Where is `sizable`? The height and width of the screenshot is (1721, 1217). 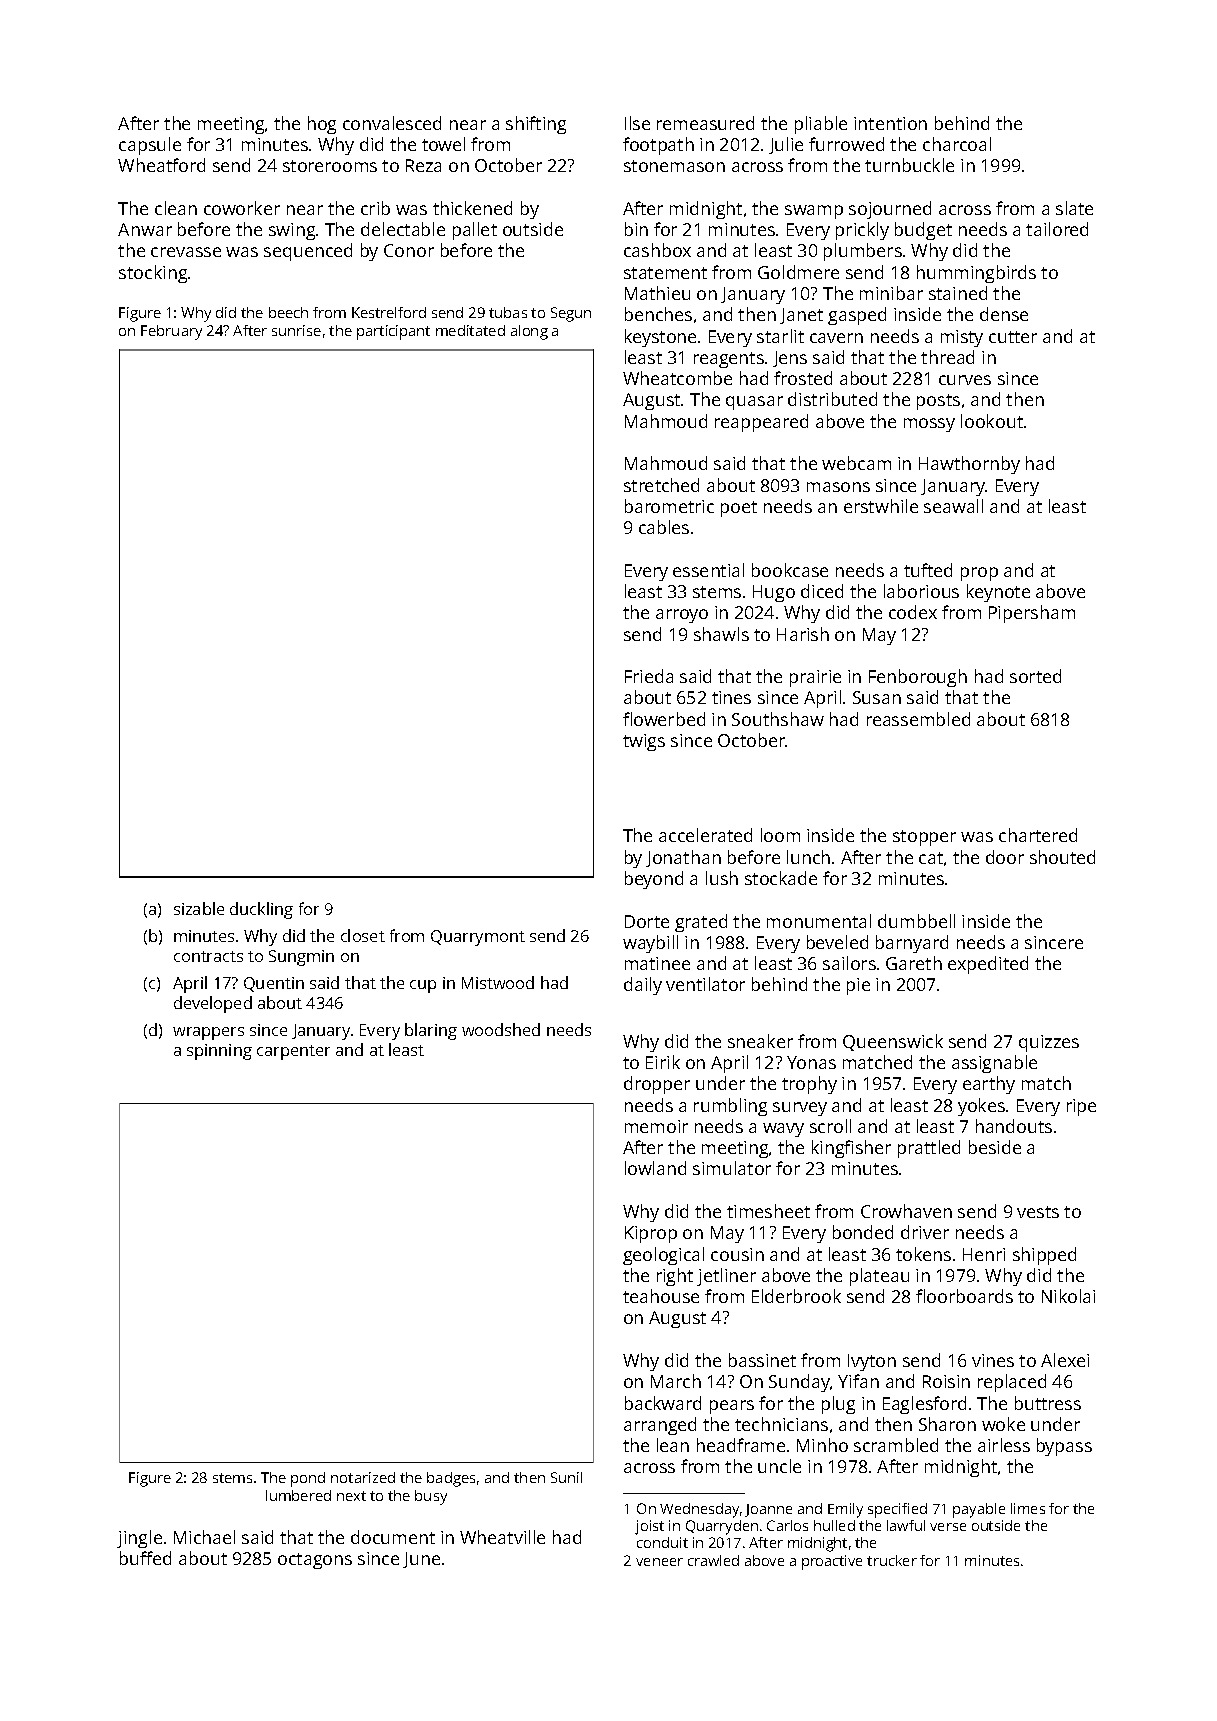
sizable is located at coordinates (199, 908).
